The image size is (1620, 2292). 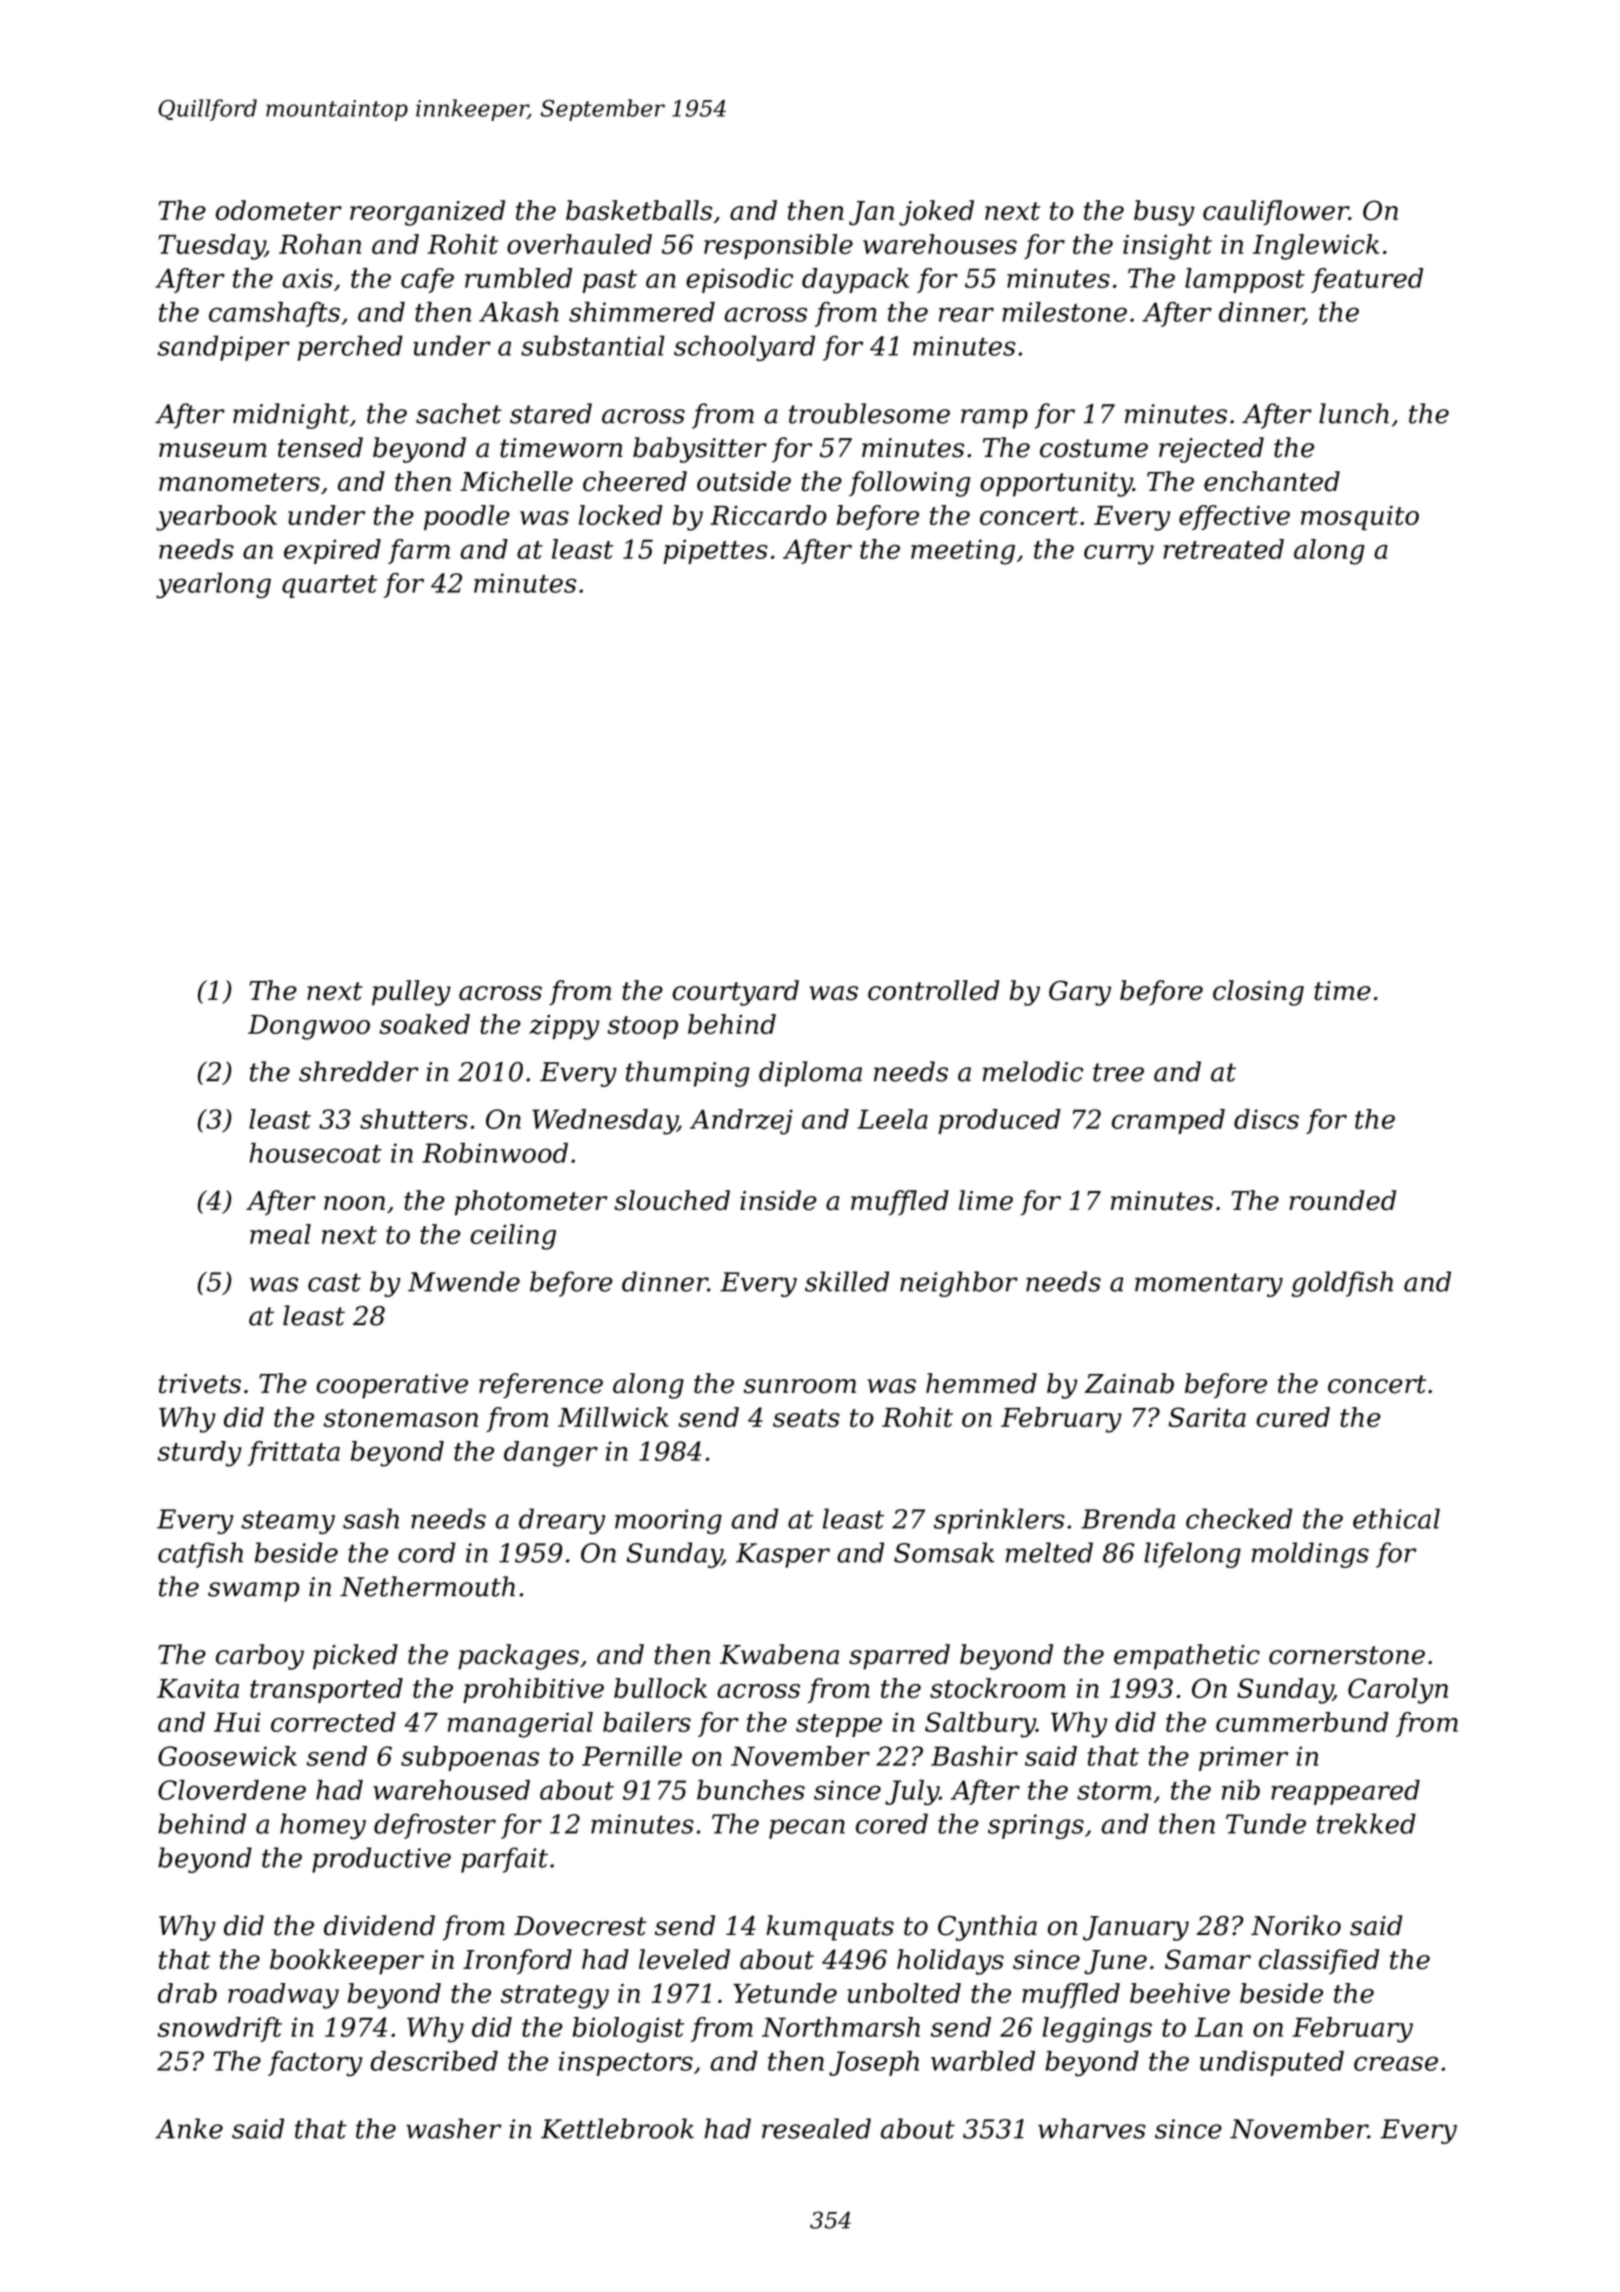 I want to click on costume, so click(x=1094, y=448).
